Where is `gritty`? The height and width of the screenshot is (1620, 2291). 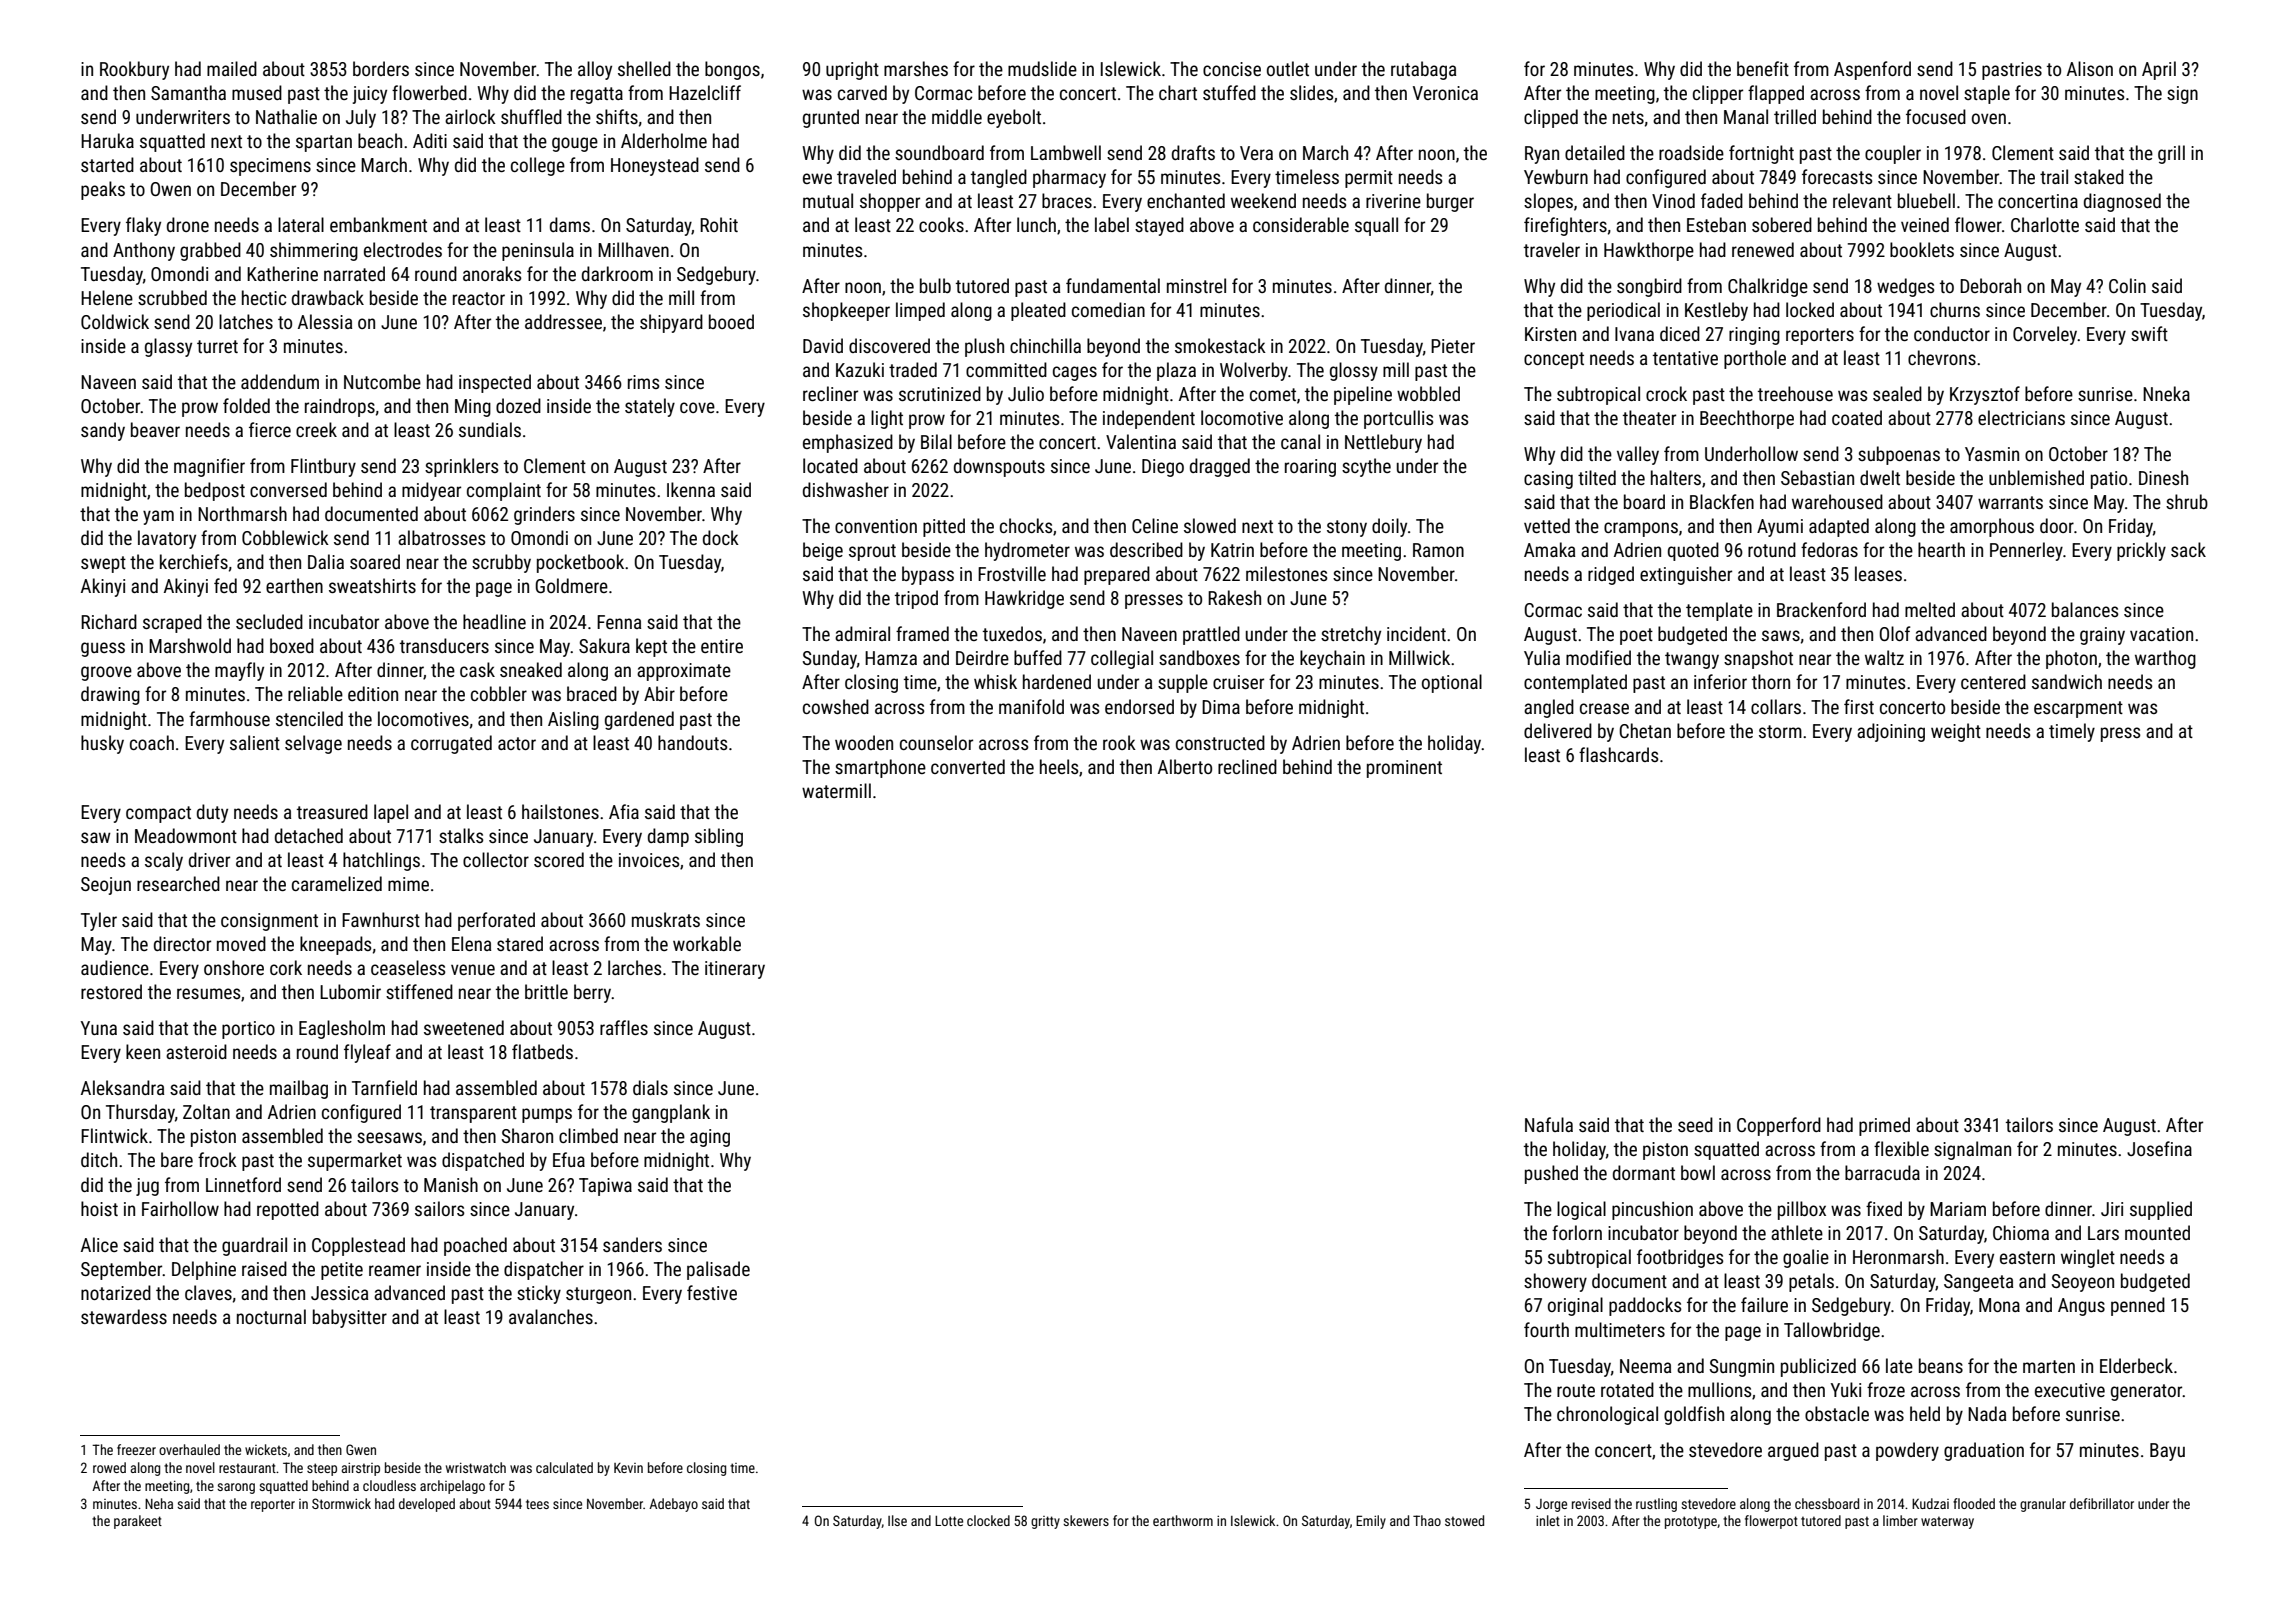 gritty is located at coordinates (1045, 1522).
